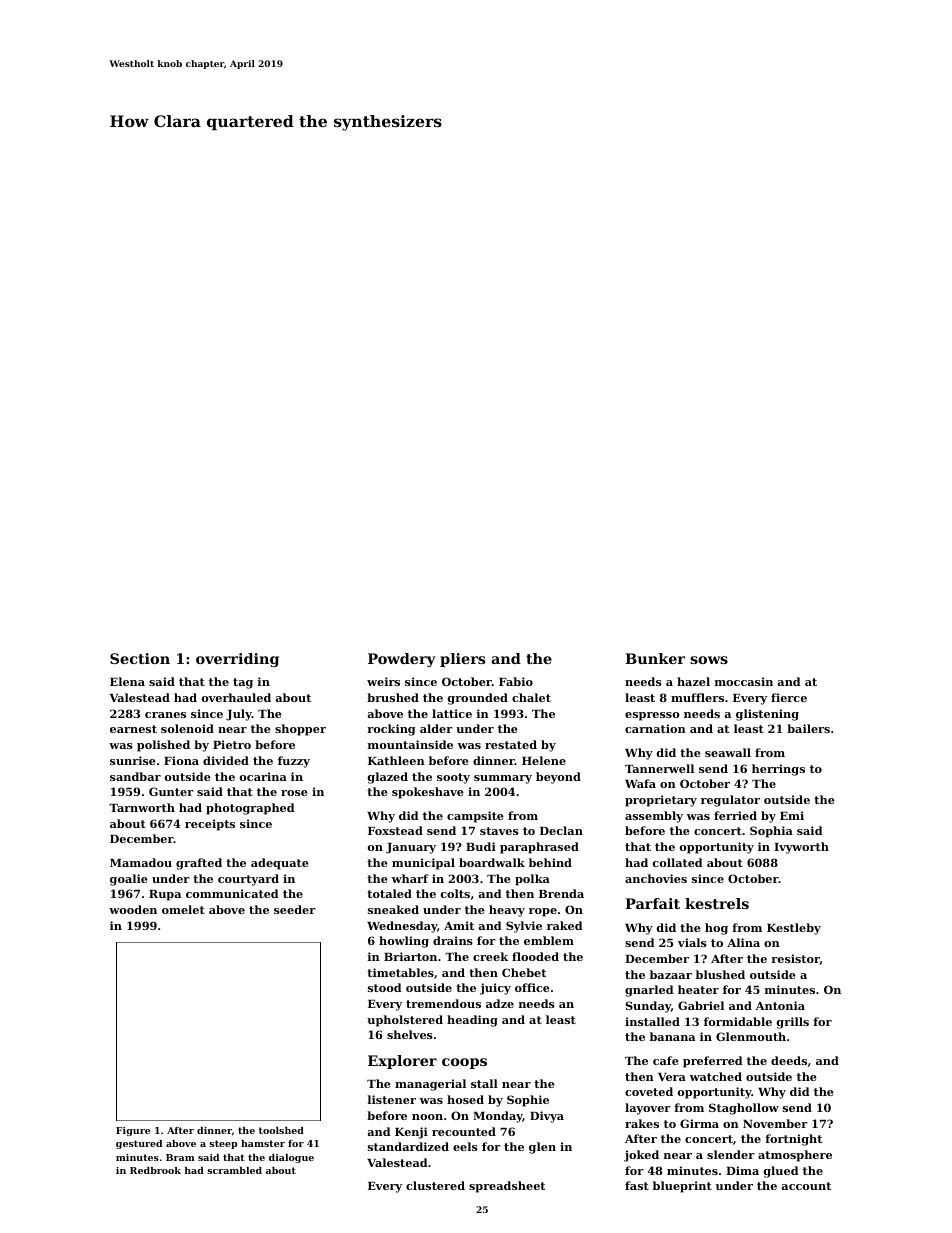 The height and width of the screenshot is (1233, 952). I want to click on alder, so click(436, 728).
